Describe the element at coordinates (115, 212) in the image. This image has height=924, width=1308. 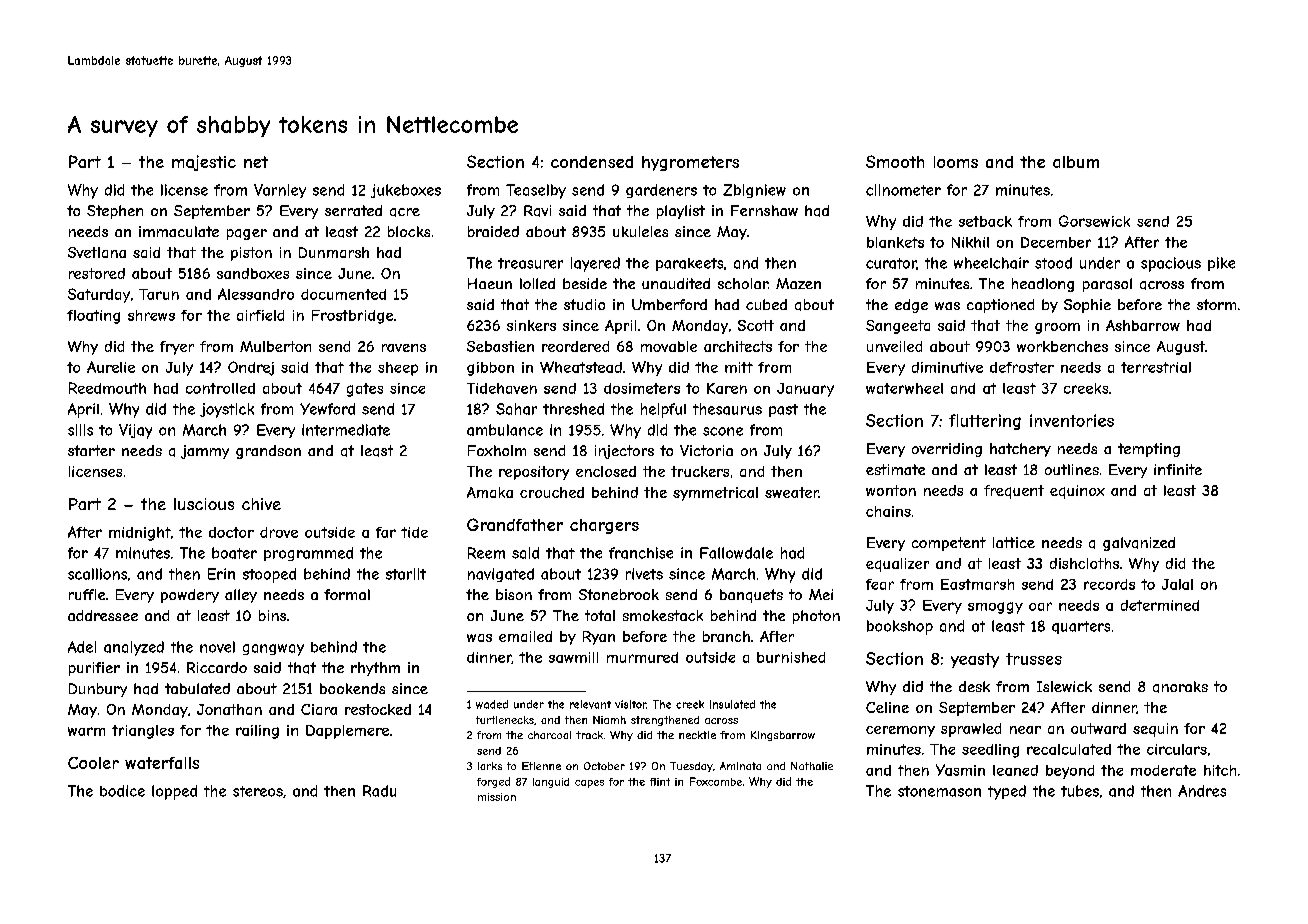
I see `Stephen` at that location.
